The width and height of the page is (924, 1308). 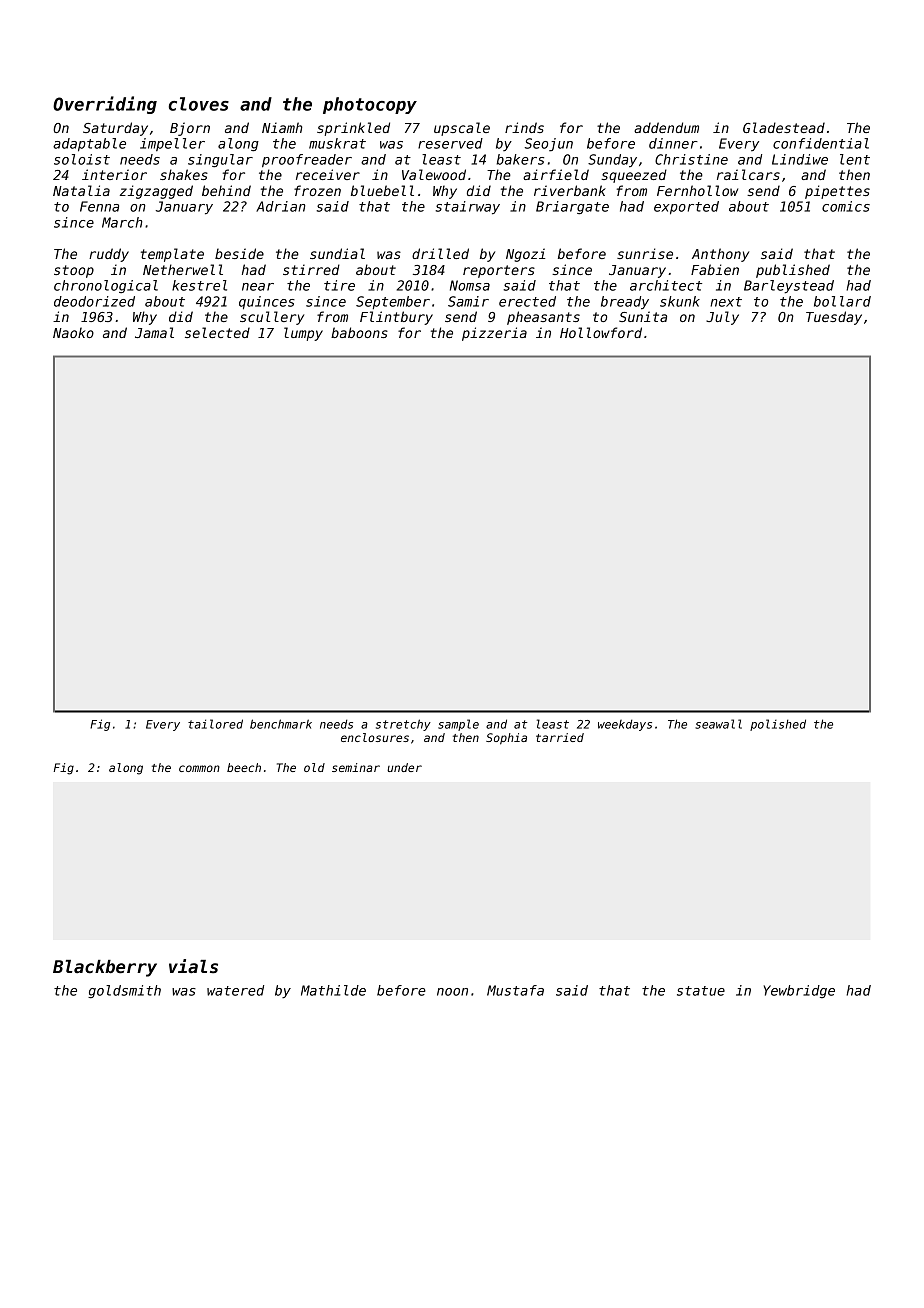 I want to click on baboons, so click(x=359, y=332).
